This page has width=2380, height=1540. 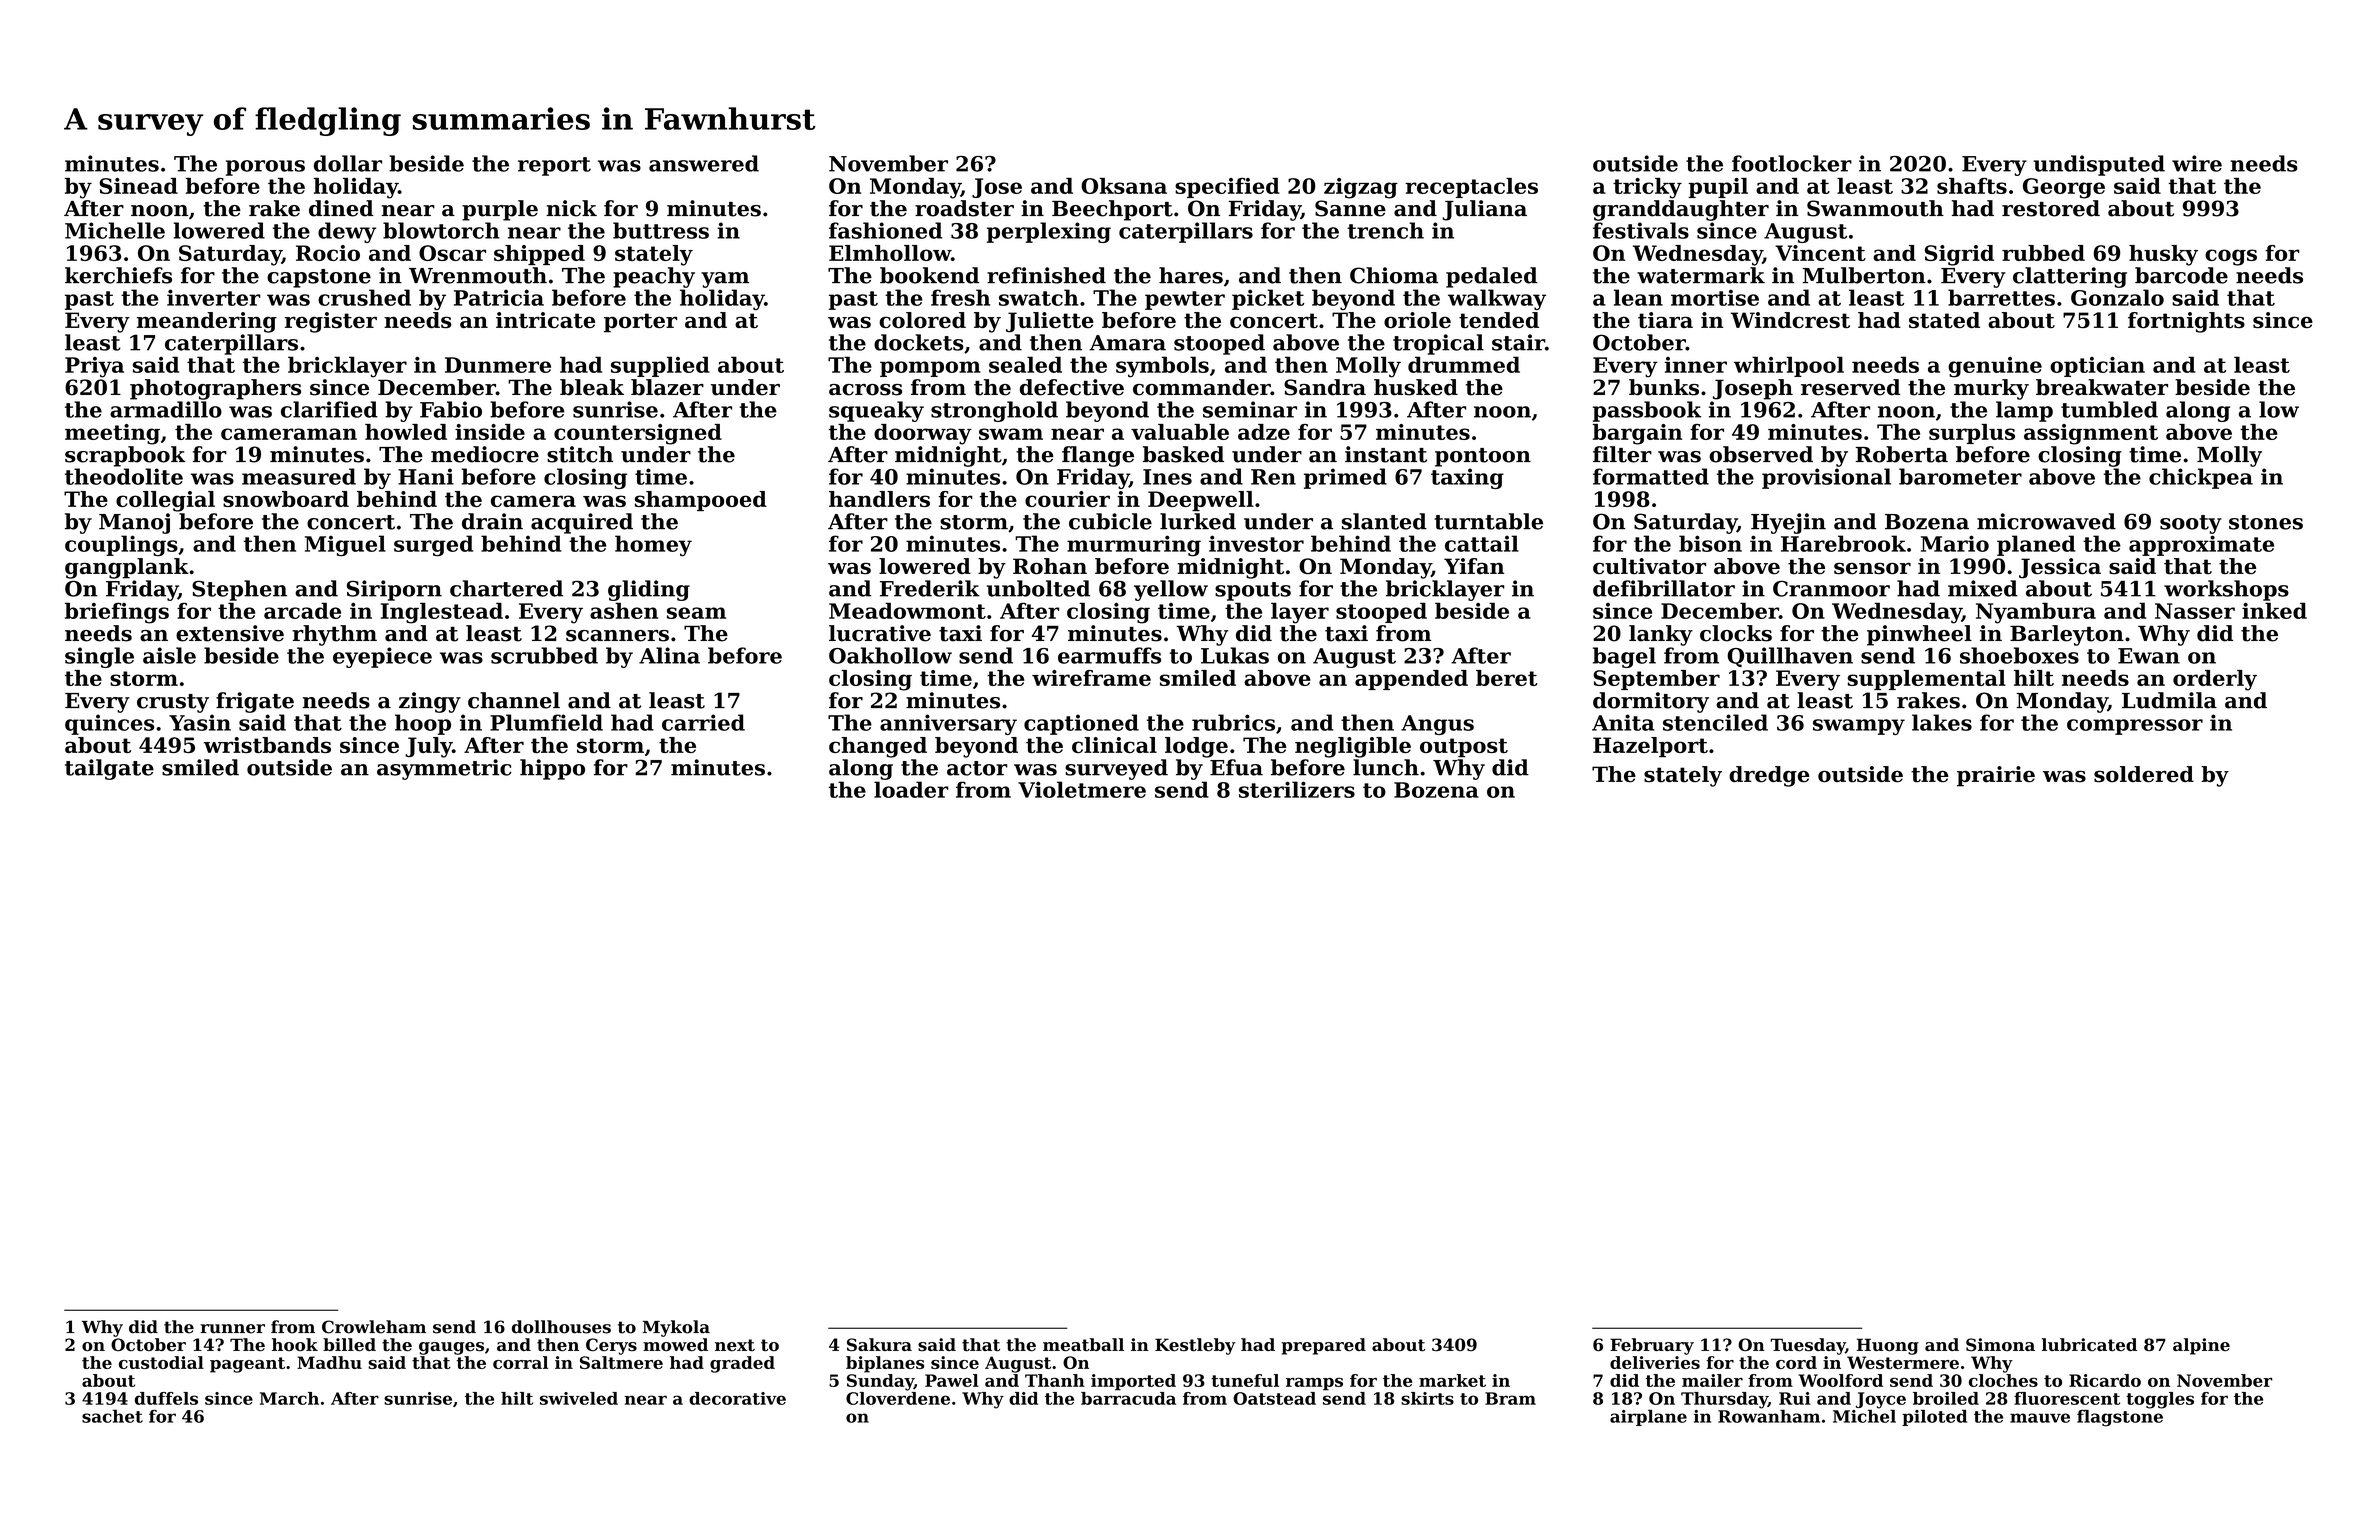 I want to click on Kestleby, so click(x=1195, y=1346).
